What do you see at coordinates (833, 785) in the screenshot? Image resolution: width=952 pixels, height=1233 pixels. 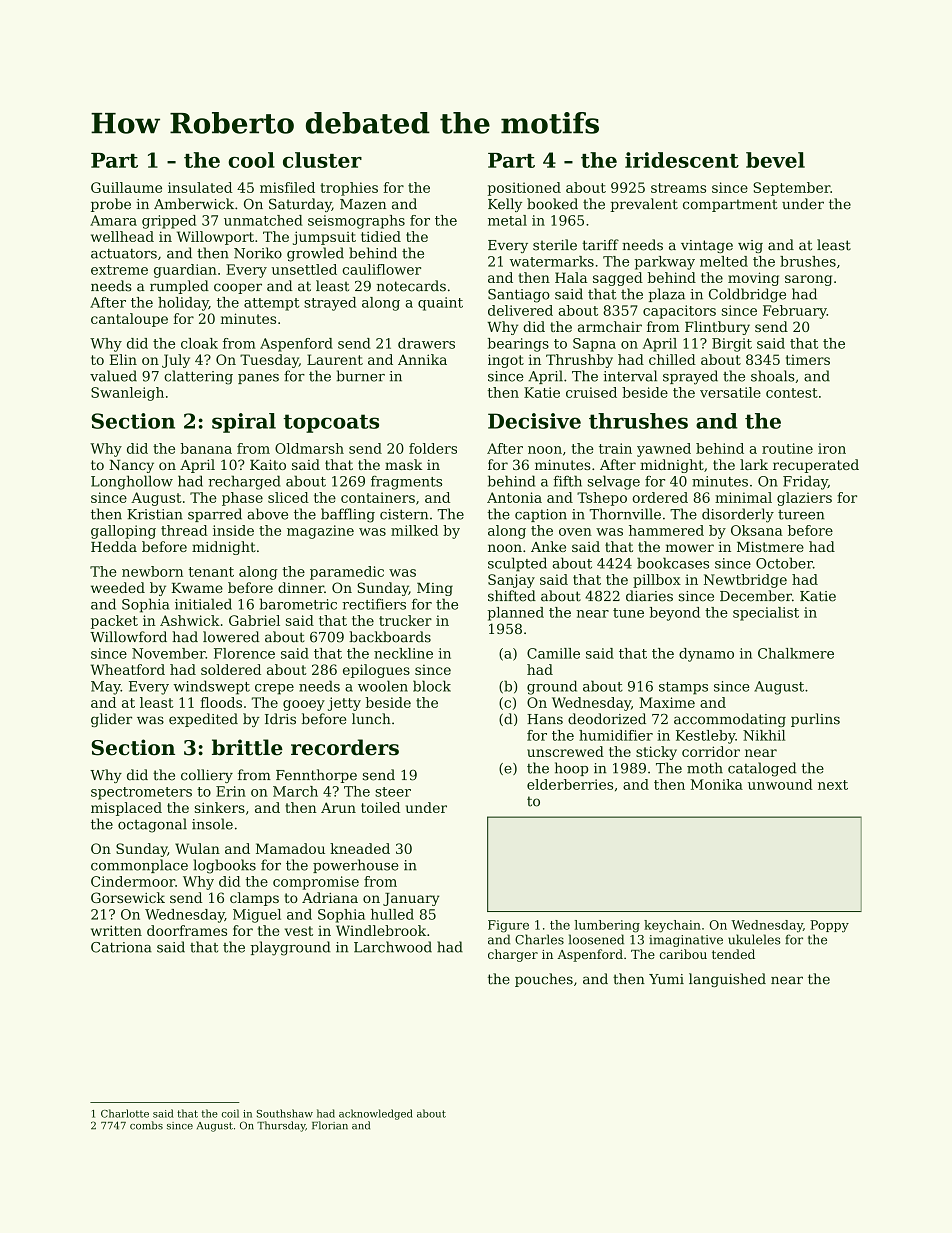 I see `next` at bounding box center [833, 785].
